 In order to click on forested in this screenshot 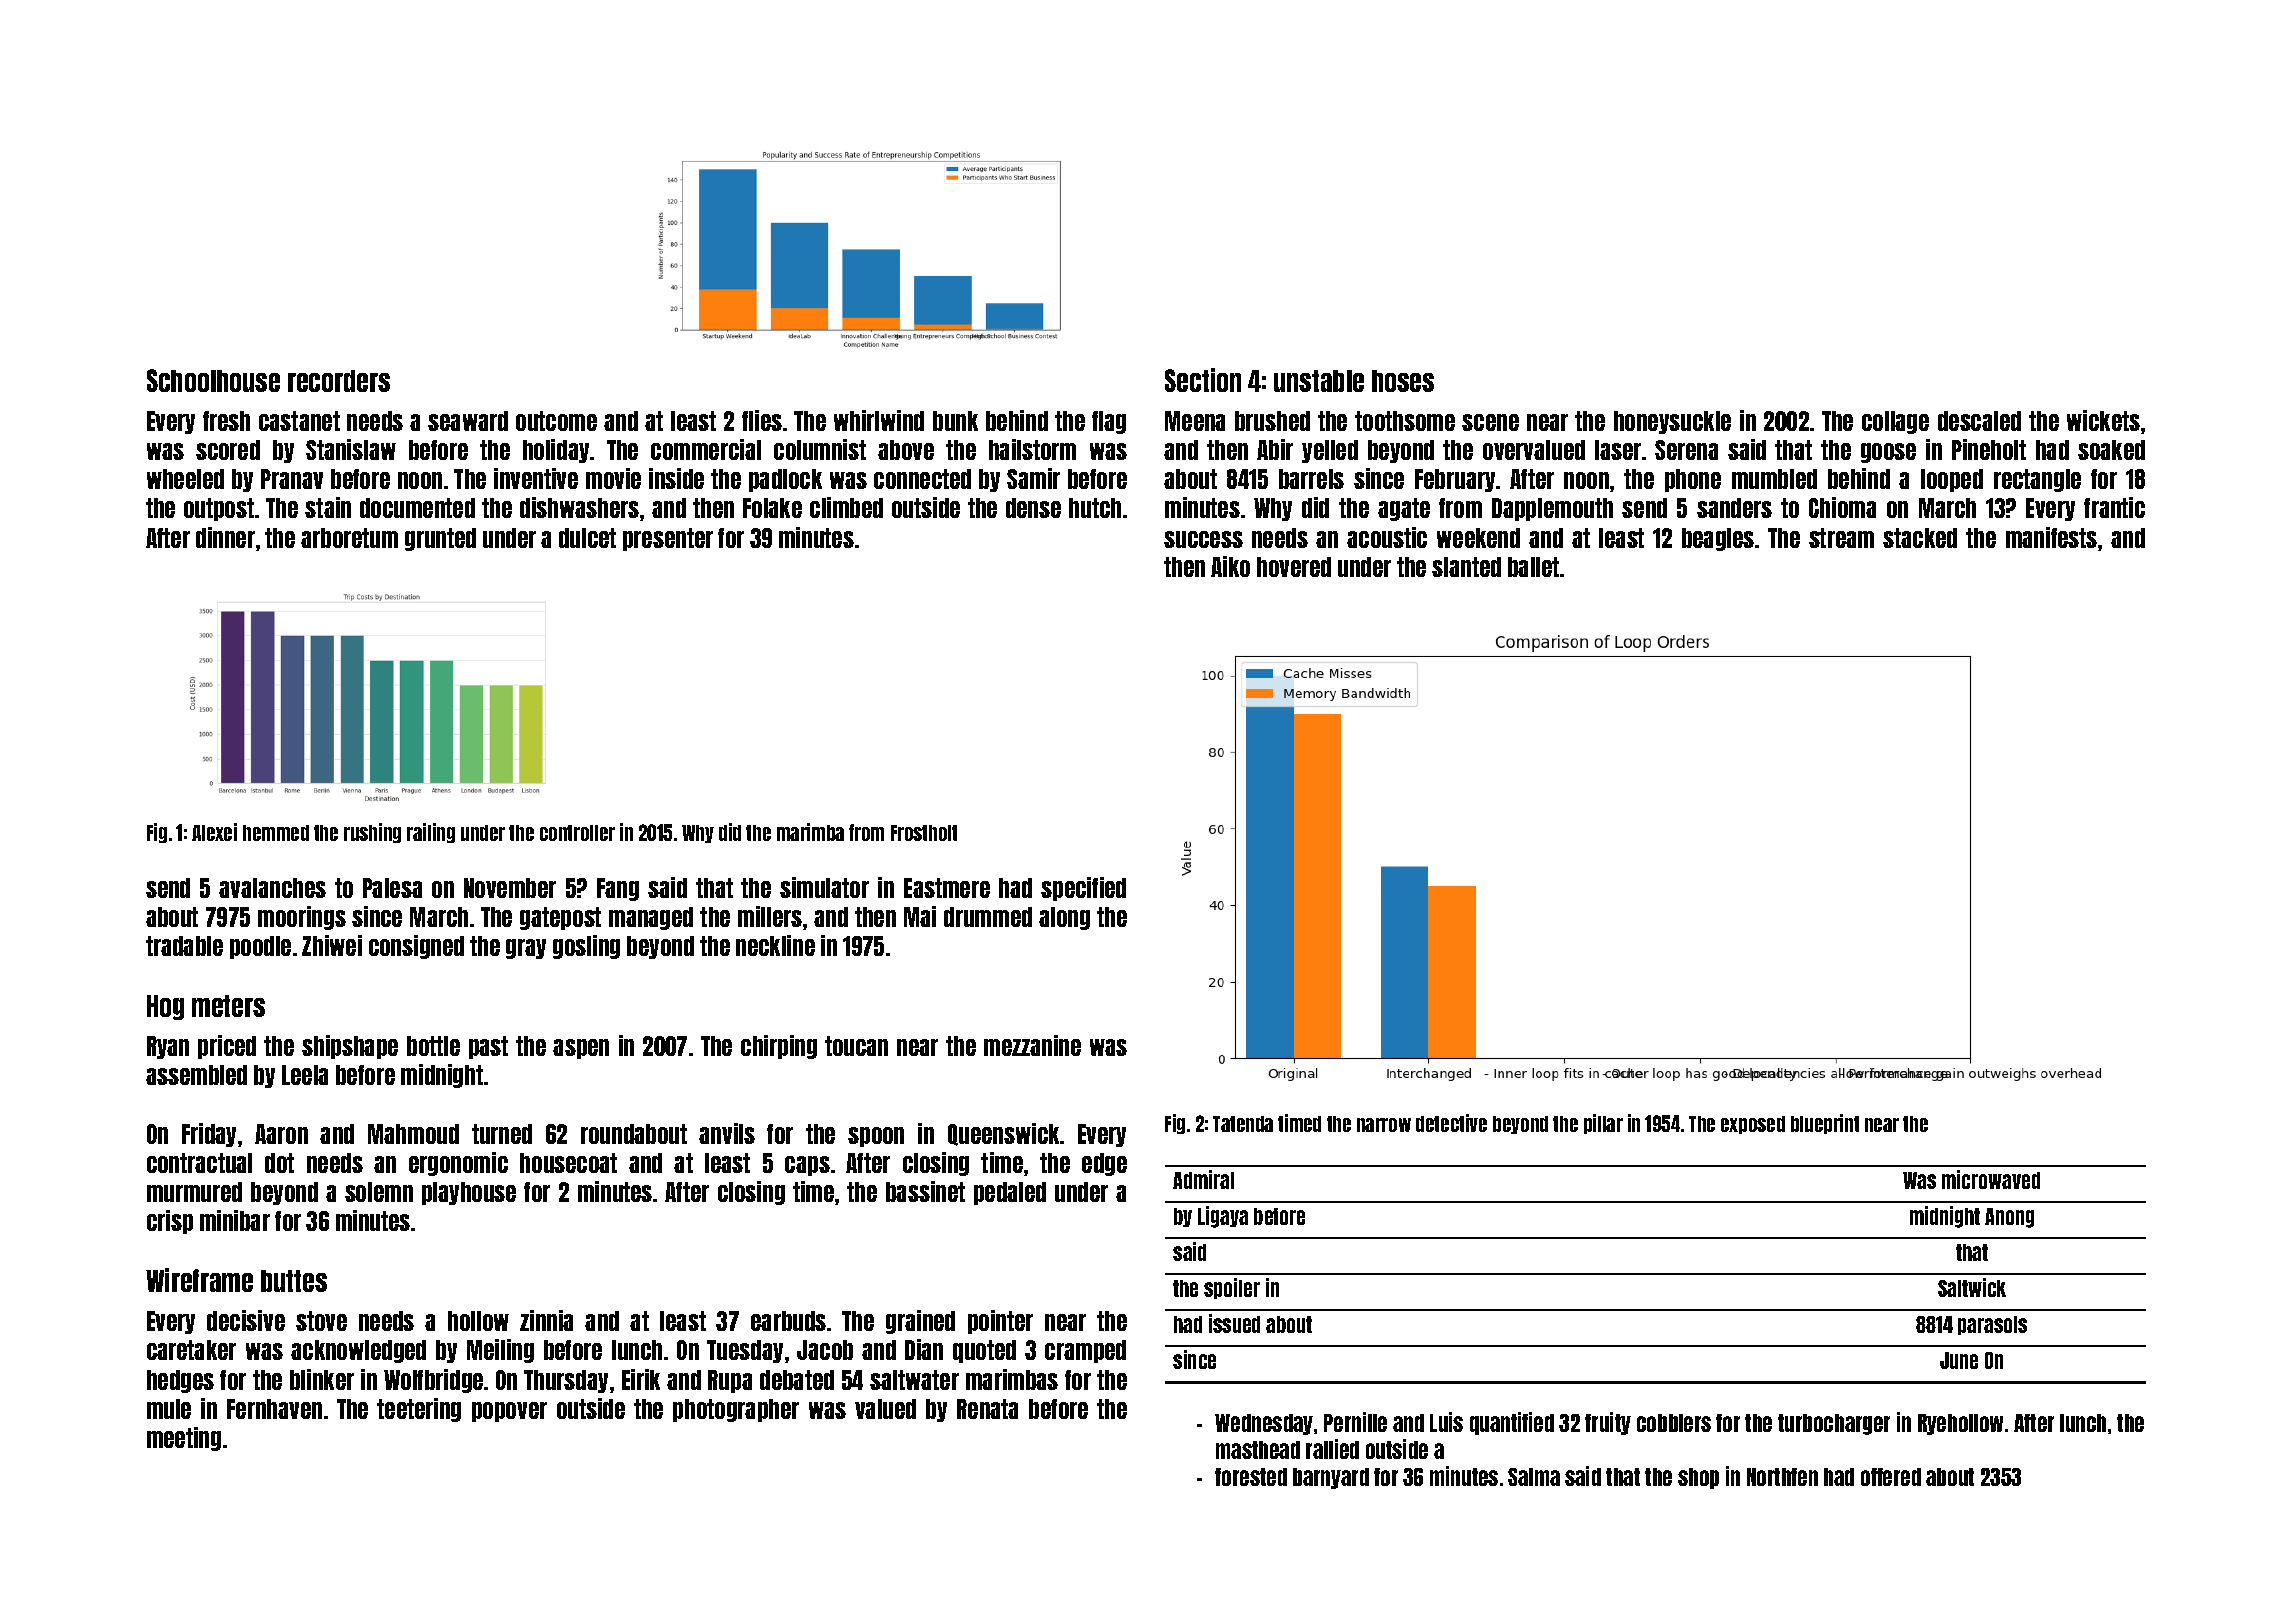, I will do `click(1251, 1477)`.
